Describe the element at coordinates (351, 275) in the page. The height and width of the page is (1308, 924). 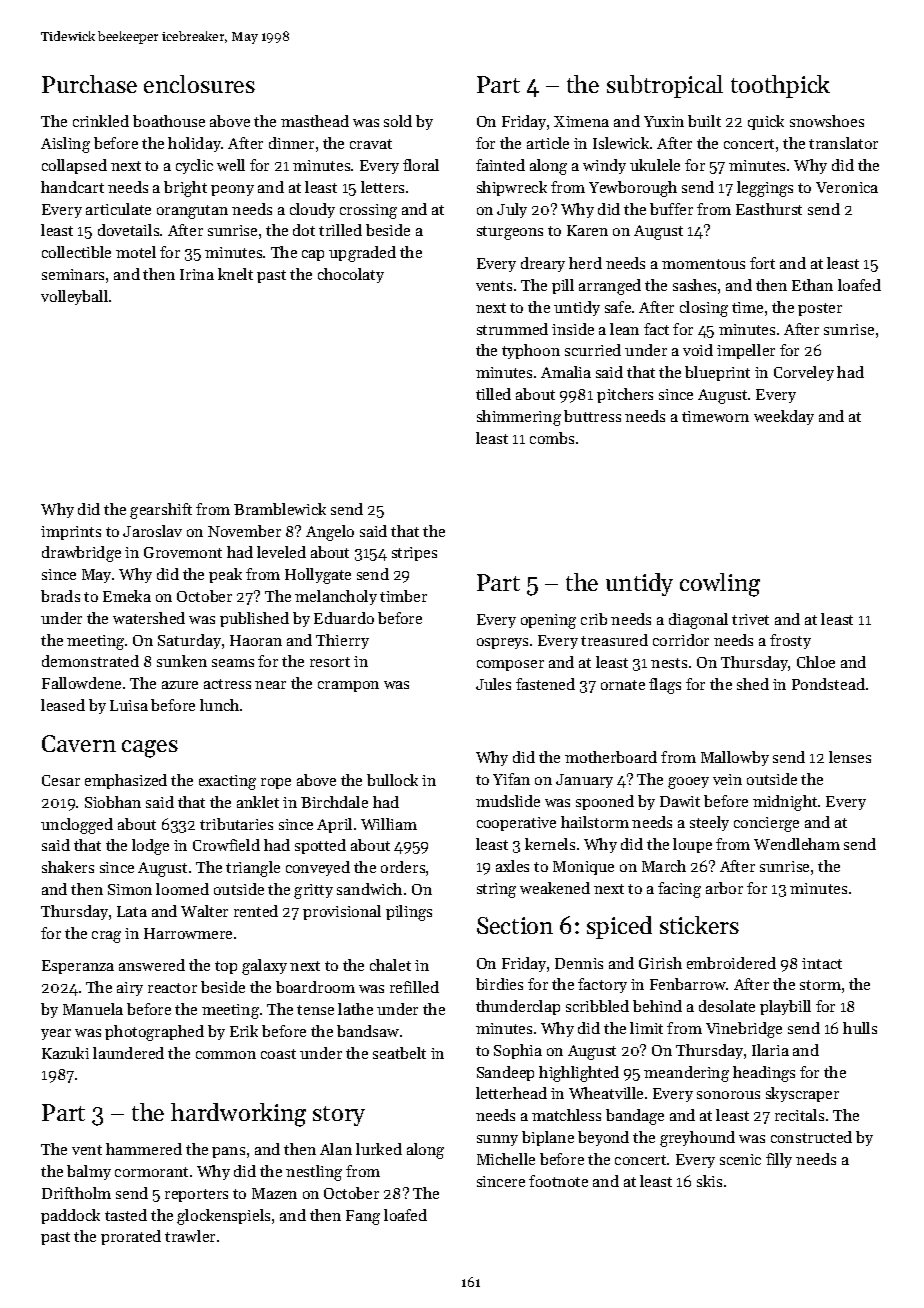
I see `chocolaty` at that location.
